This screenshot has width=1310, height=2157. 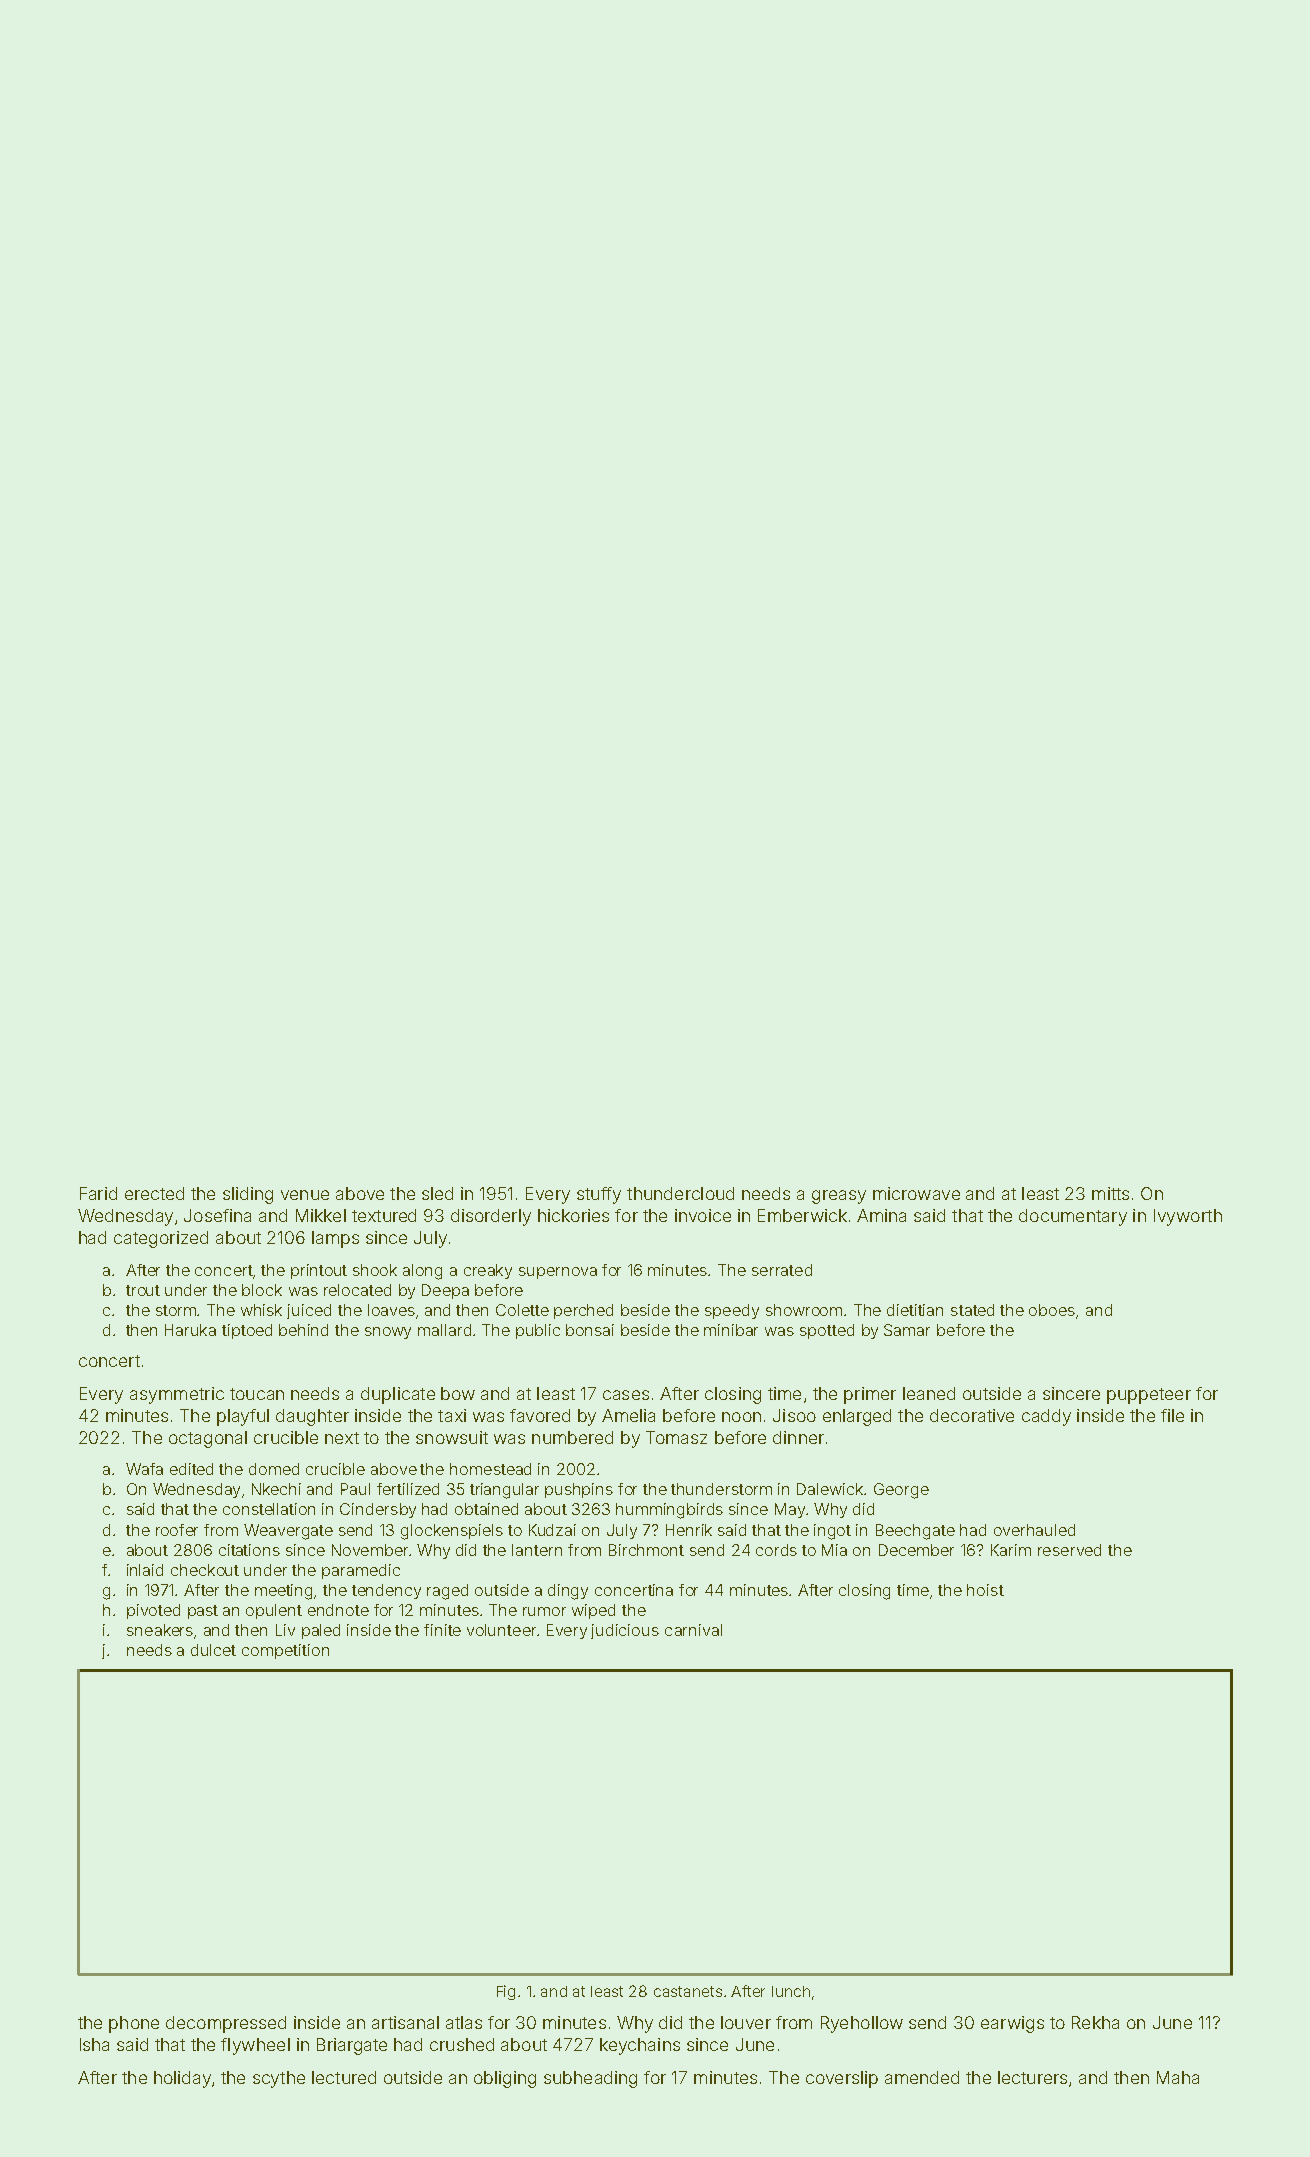 I want to click on roofer, so click(x=177, y=1530).
